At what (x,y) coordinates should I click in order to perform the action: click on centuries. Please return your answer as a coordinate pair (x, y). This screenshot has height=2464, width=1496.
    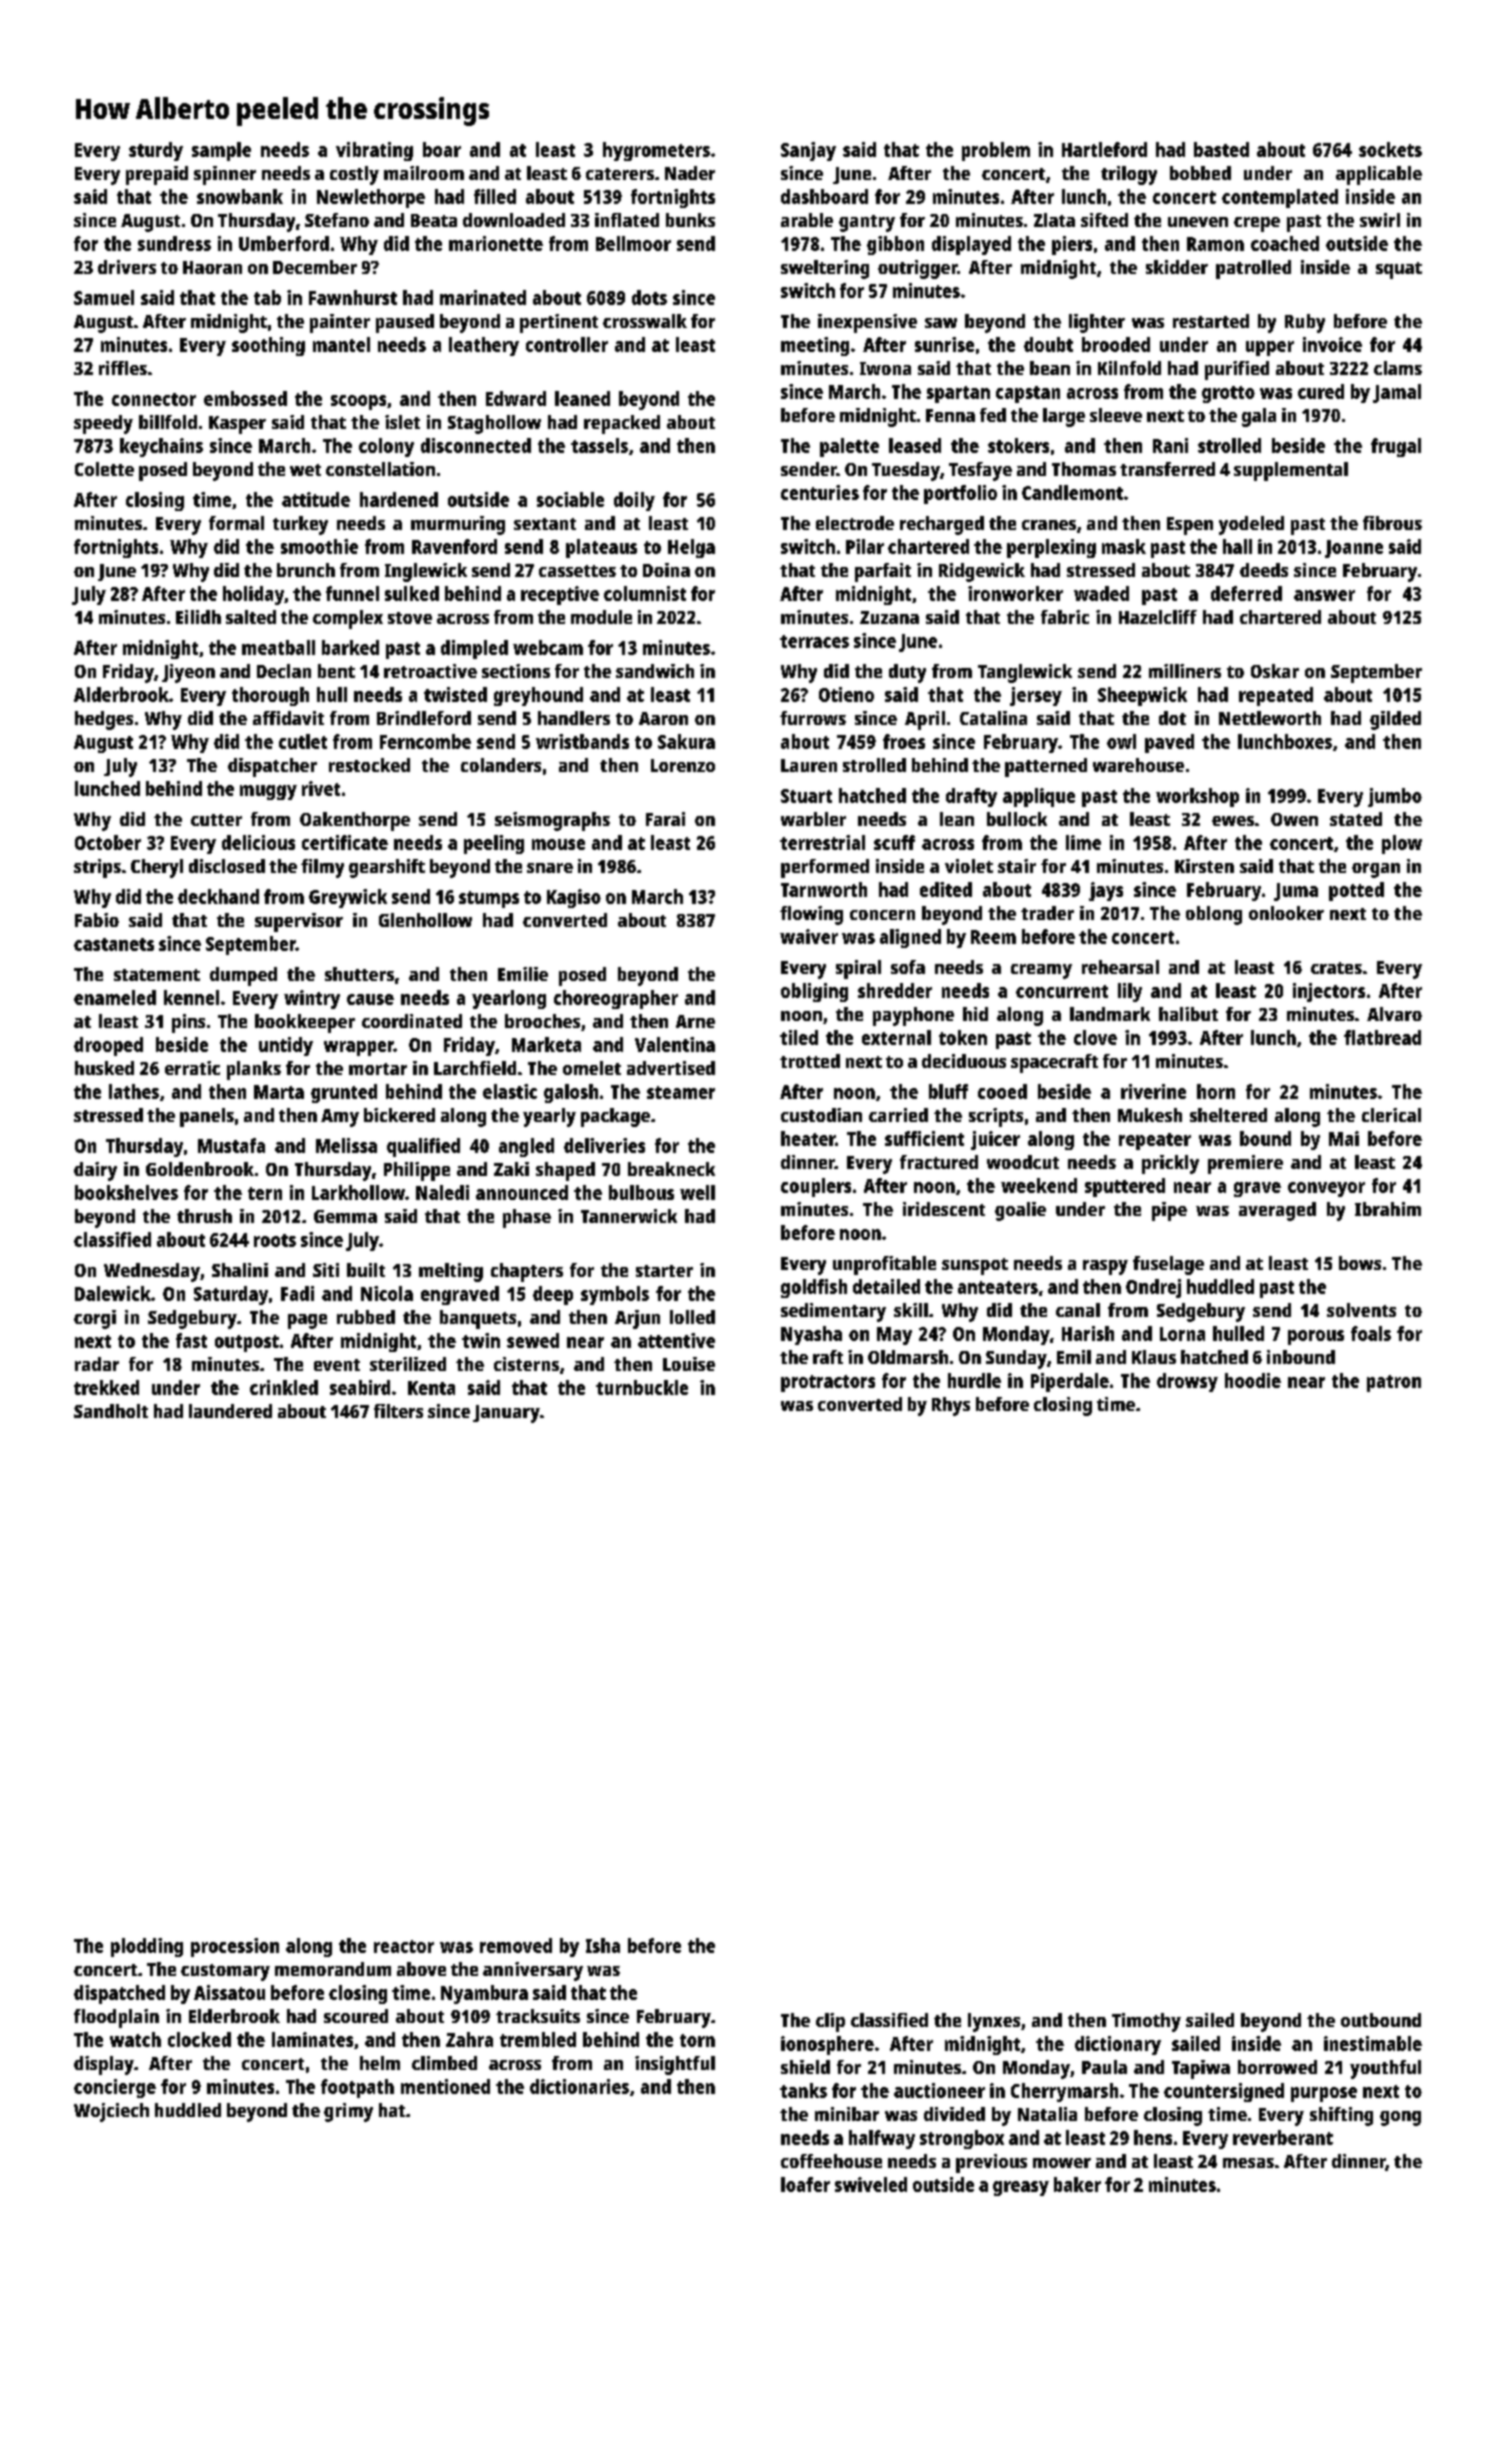
    Looking at the image, I should click on (820, 492).
